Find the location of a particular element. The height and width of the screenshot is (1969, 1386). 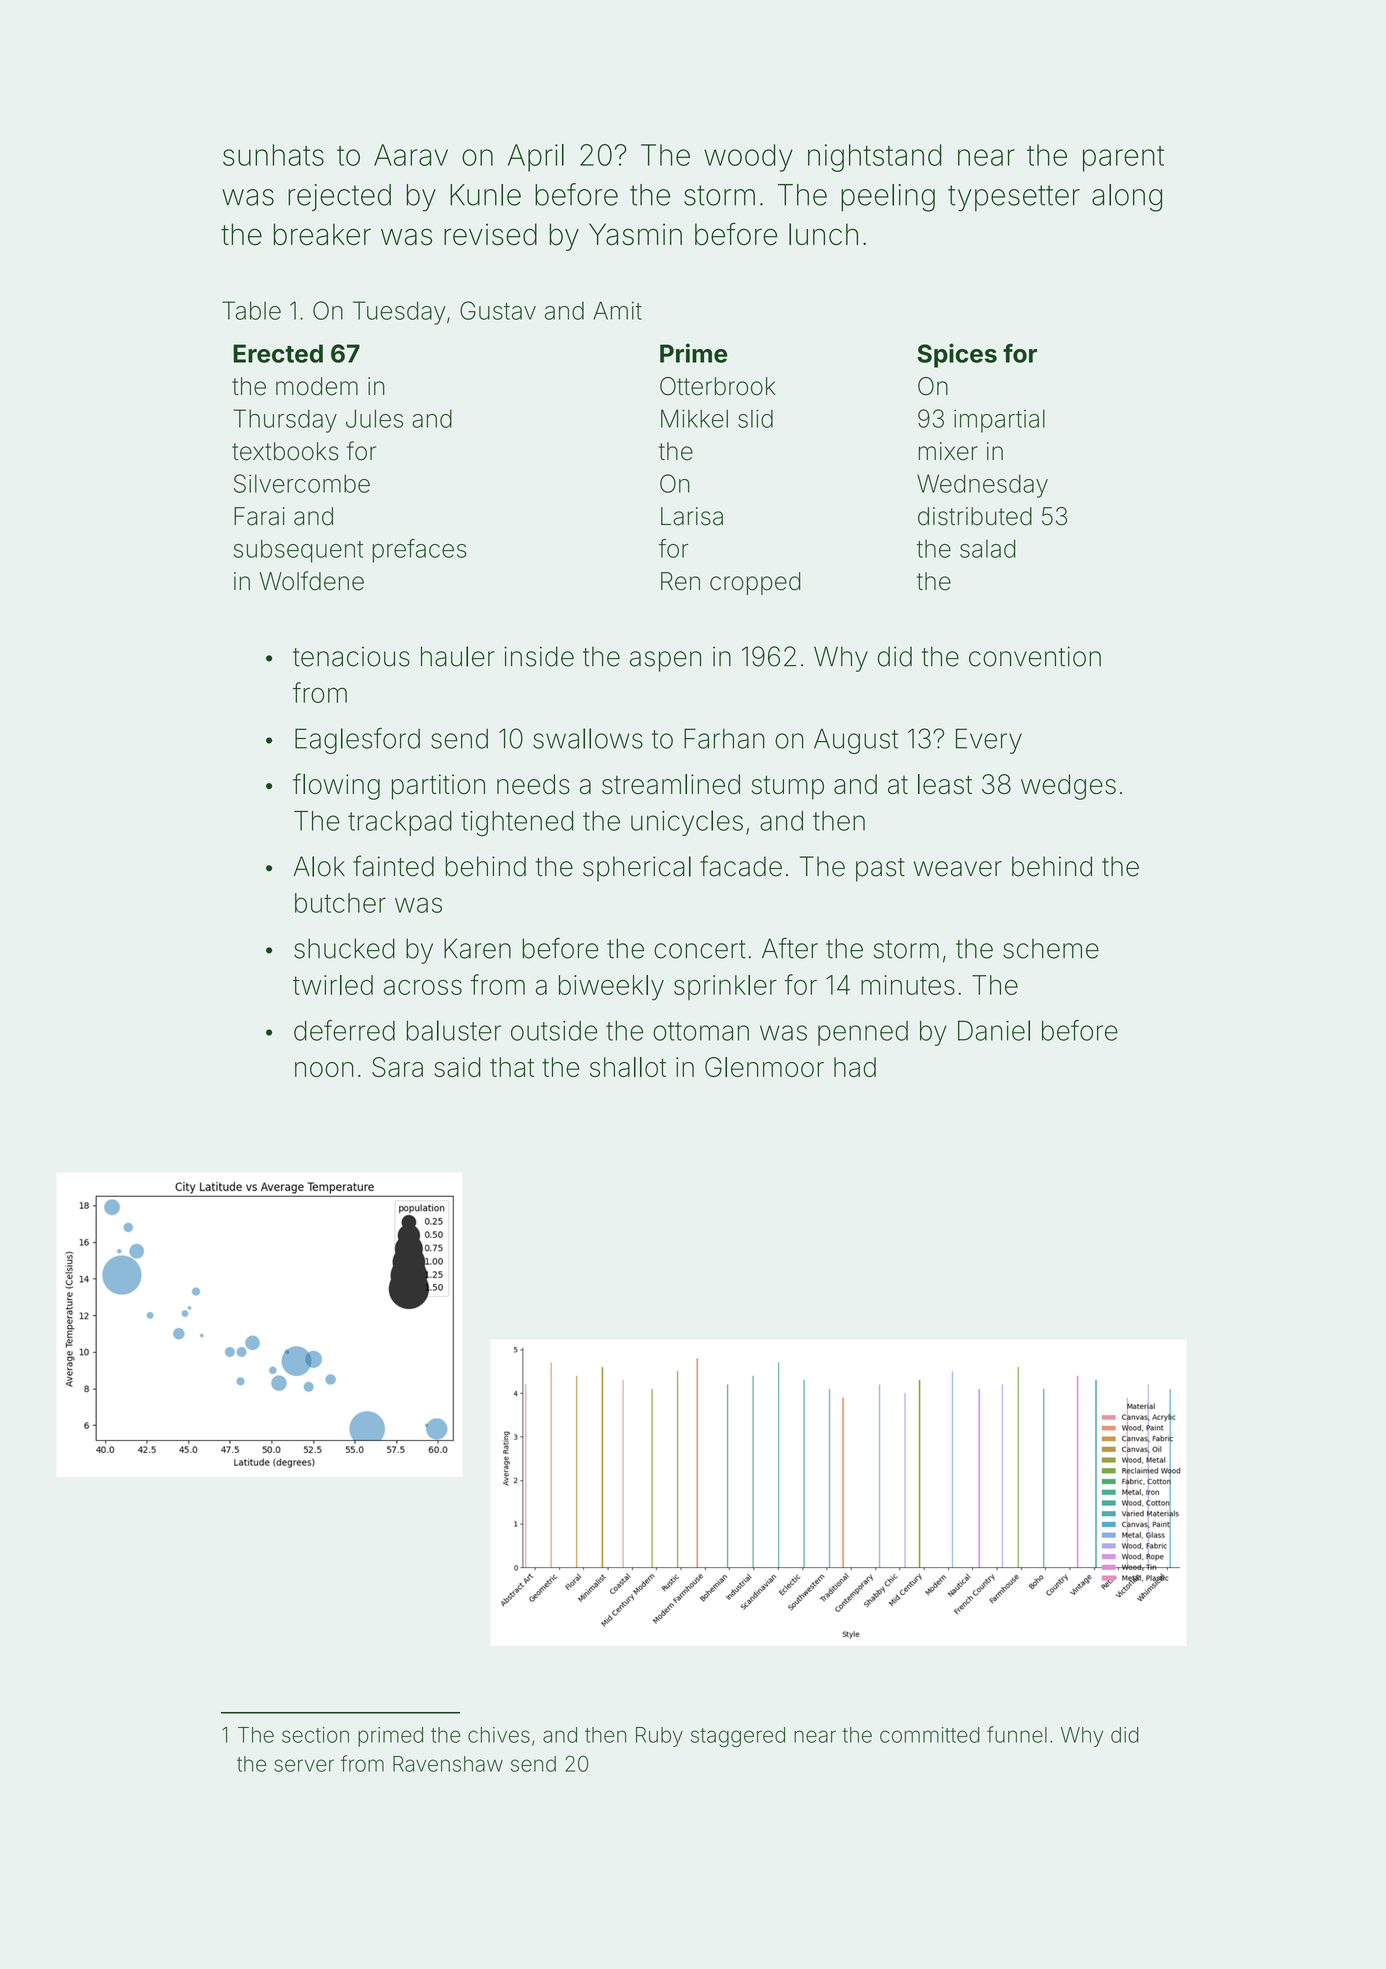

Glenmoor is located at coordinates (764, 1067).
